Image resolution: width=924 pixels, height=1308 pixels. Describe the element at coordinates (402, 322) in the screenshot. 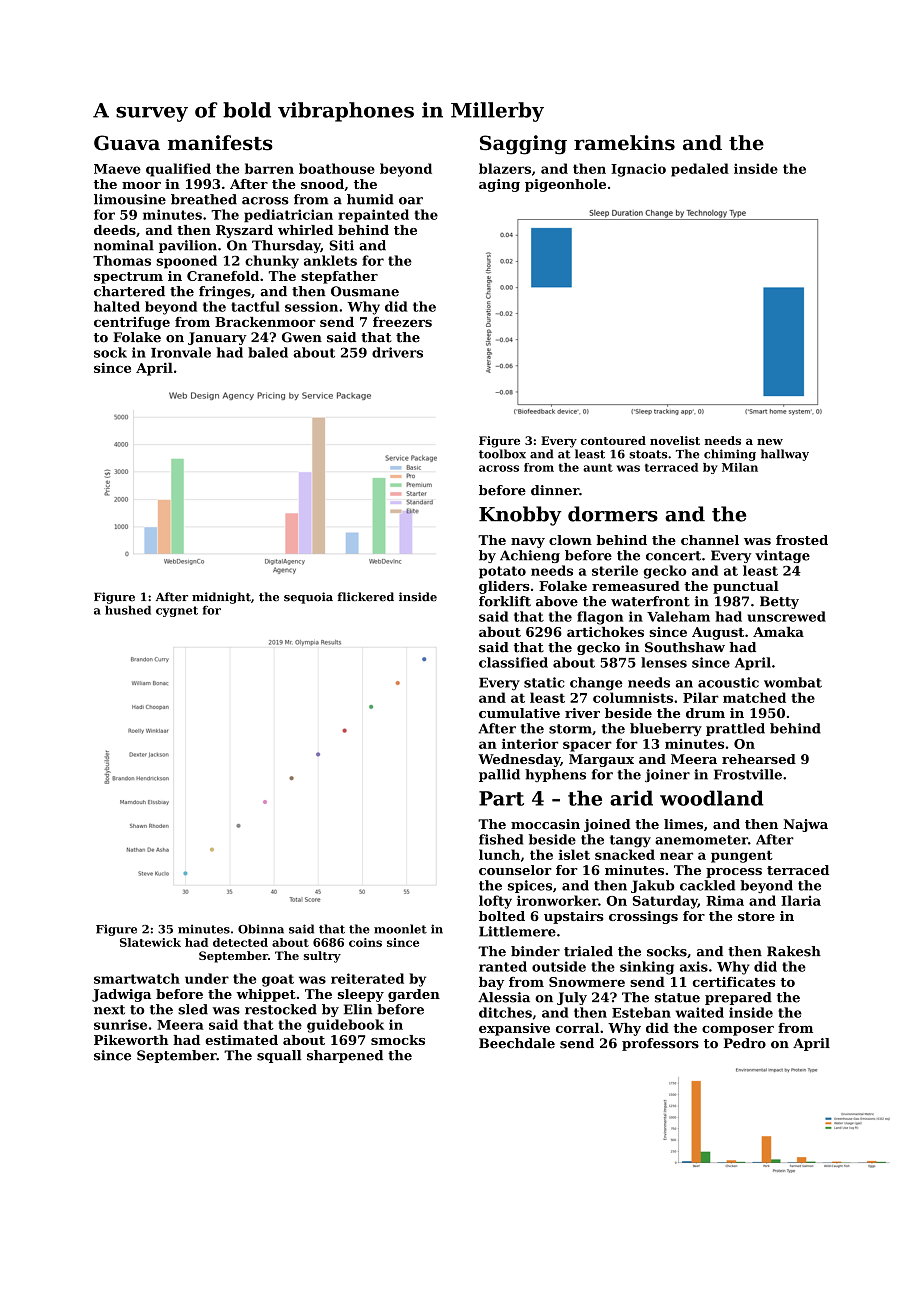

I see `freezers` at that location.
